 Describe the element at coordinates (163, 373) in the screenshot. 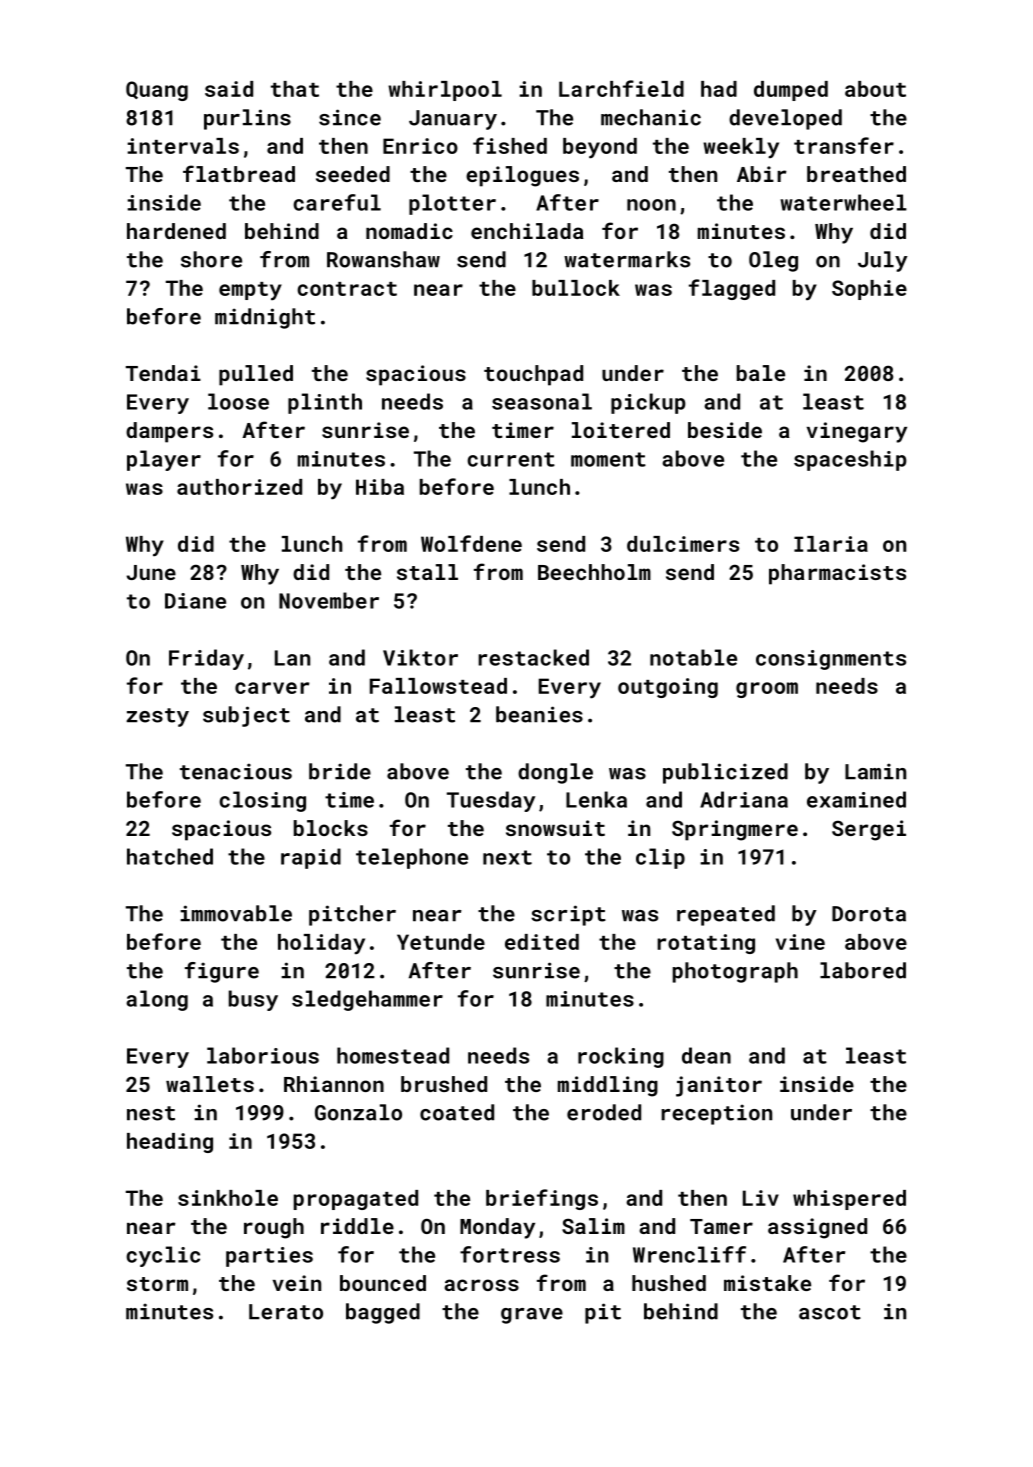

I see `Tendai` at that location.
